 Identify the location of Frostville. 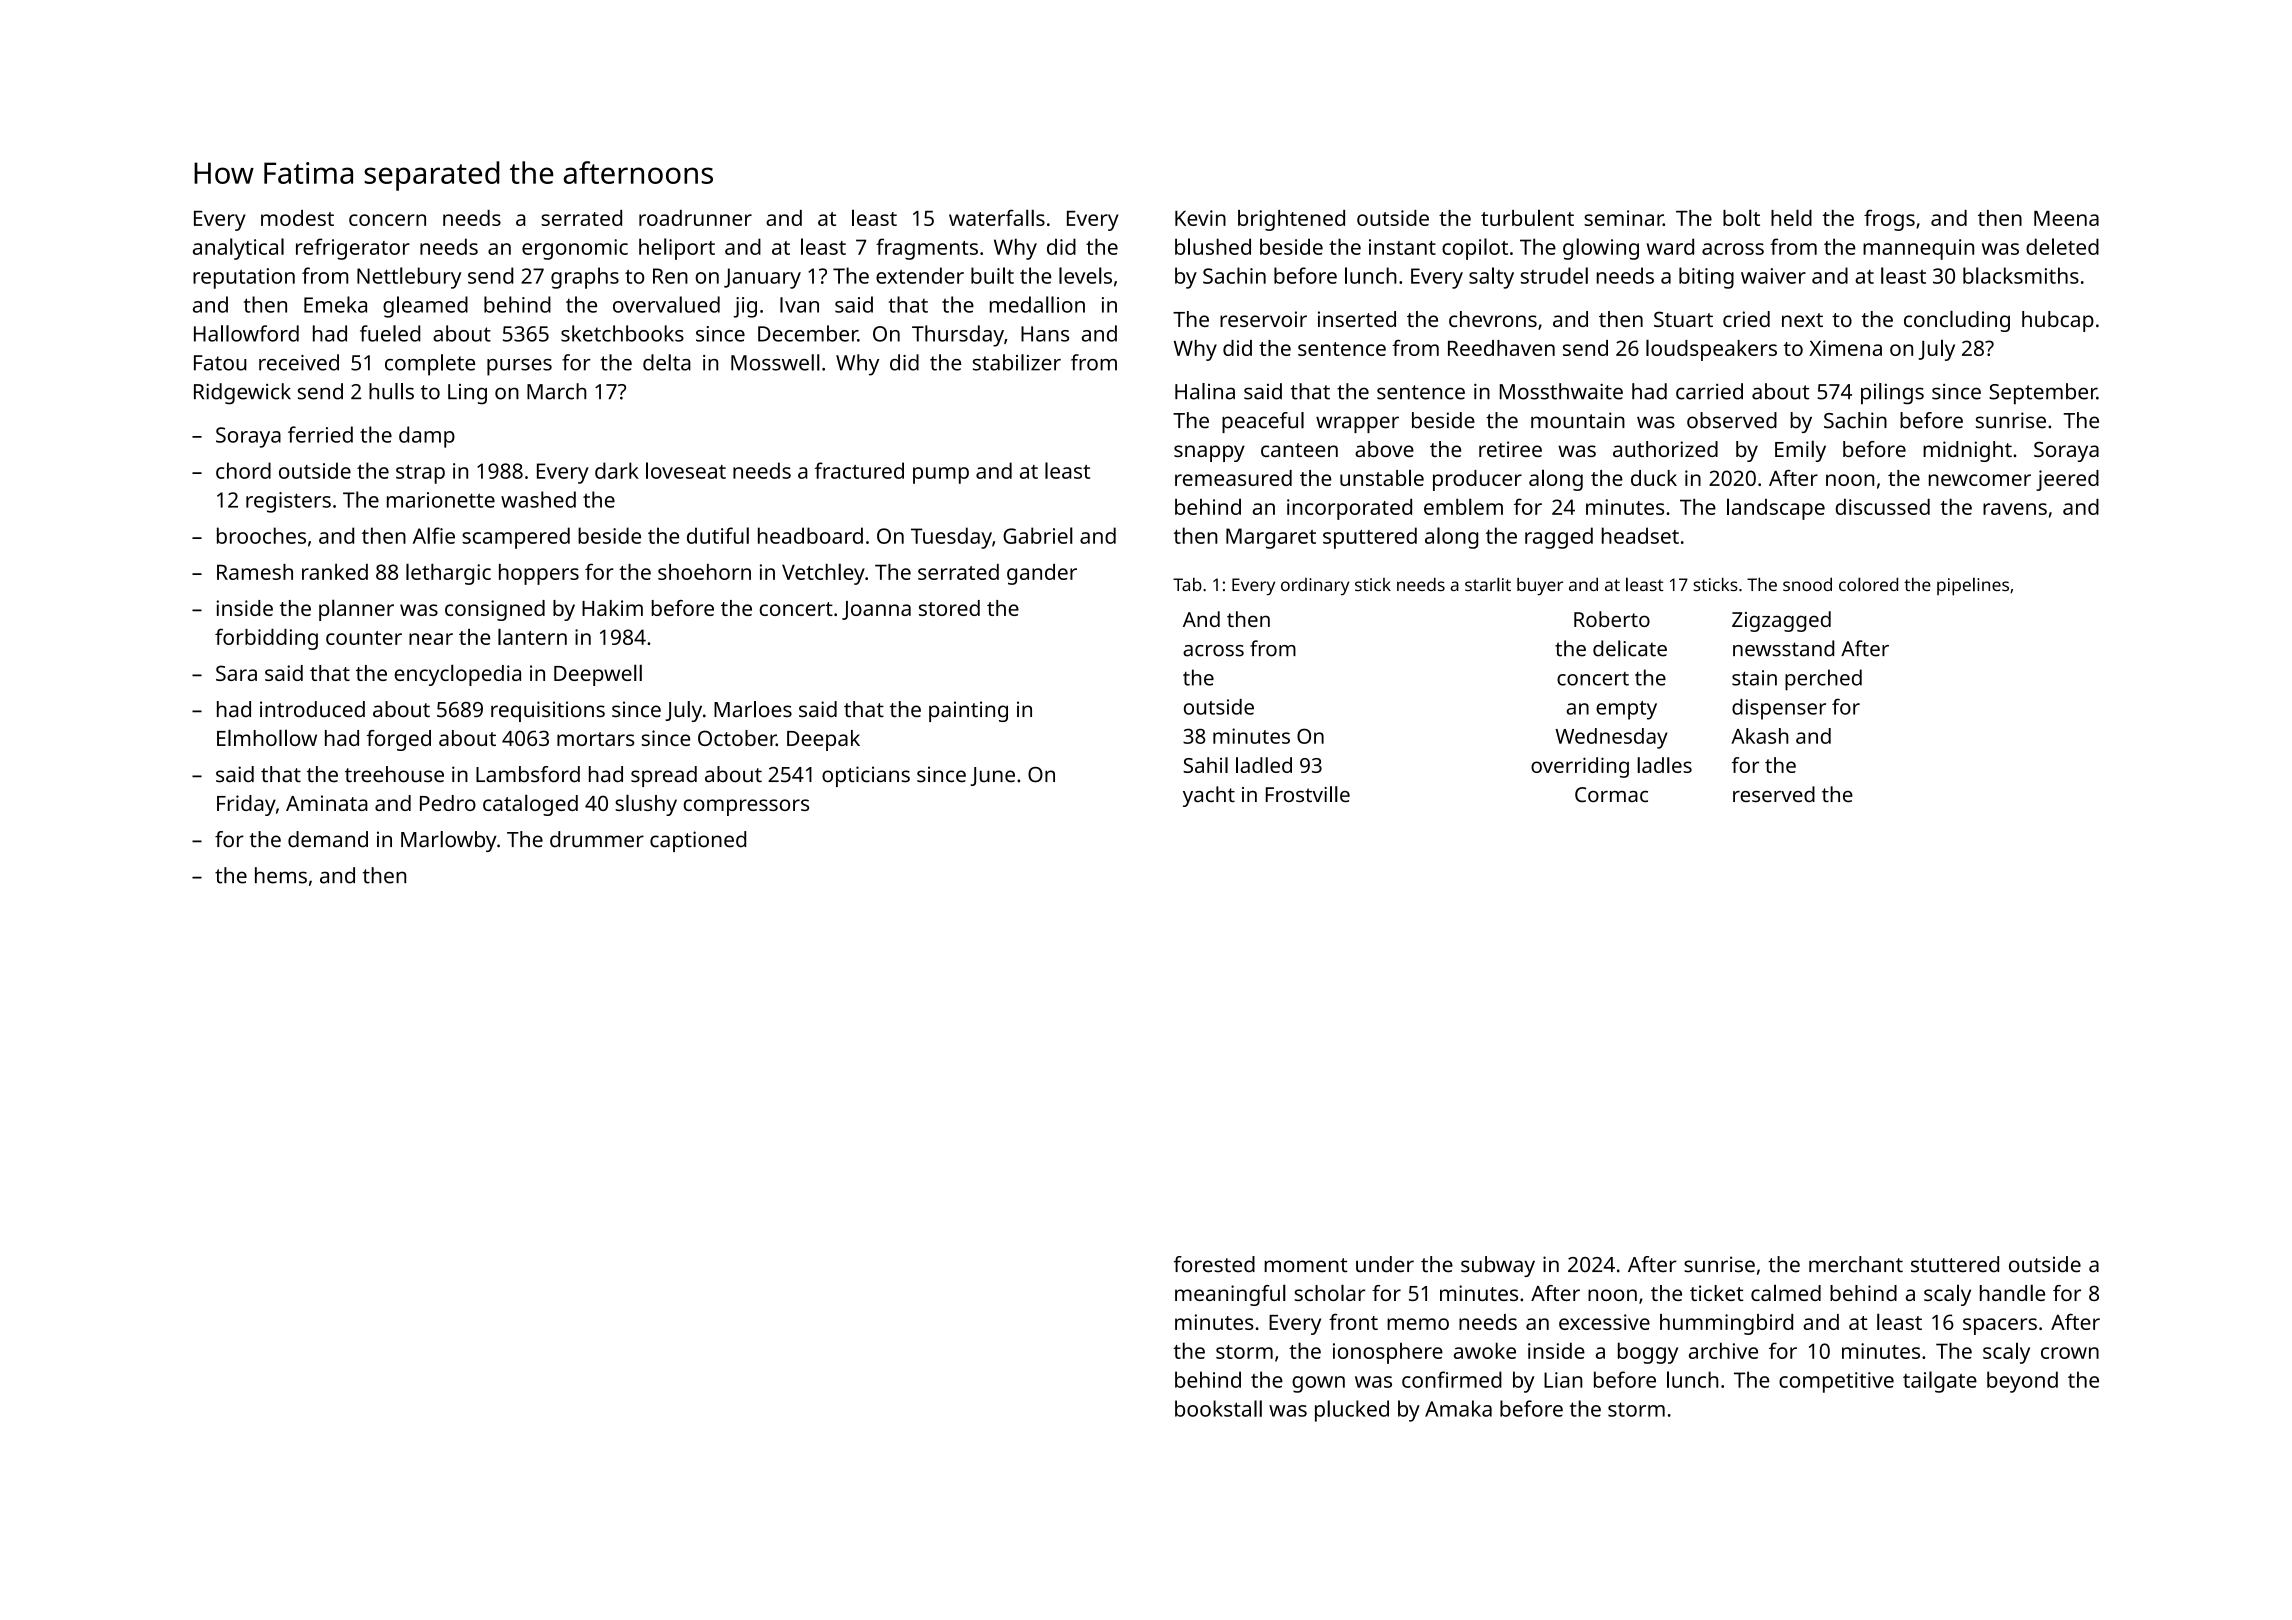
(1308, 794).
